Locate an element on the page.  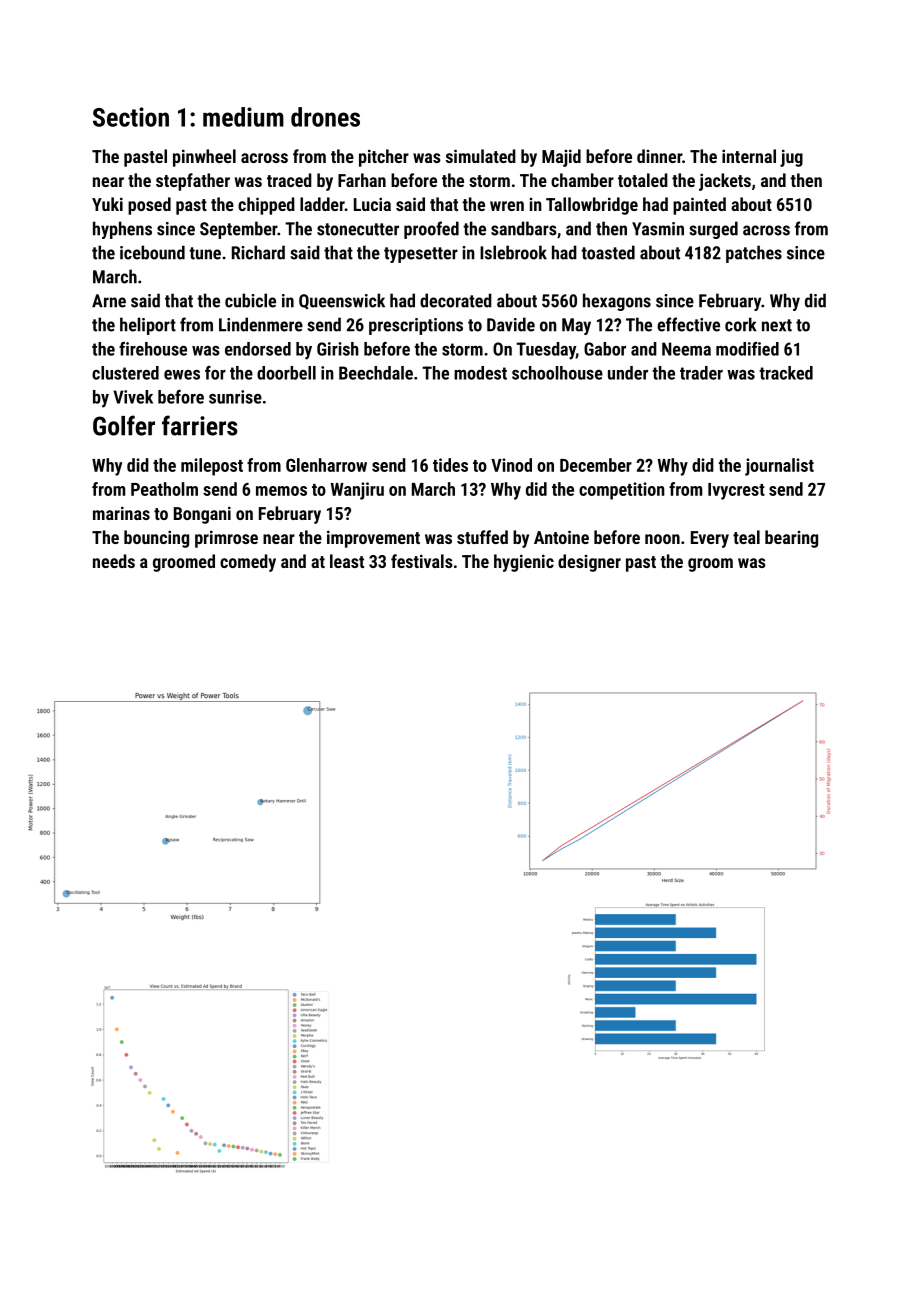
hygienic is located at coordinates (524, 563).
